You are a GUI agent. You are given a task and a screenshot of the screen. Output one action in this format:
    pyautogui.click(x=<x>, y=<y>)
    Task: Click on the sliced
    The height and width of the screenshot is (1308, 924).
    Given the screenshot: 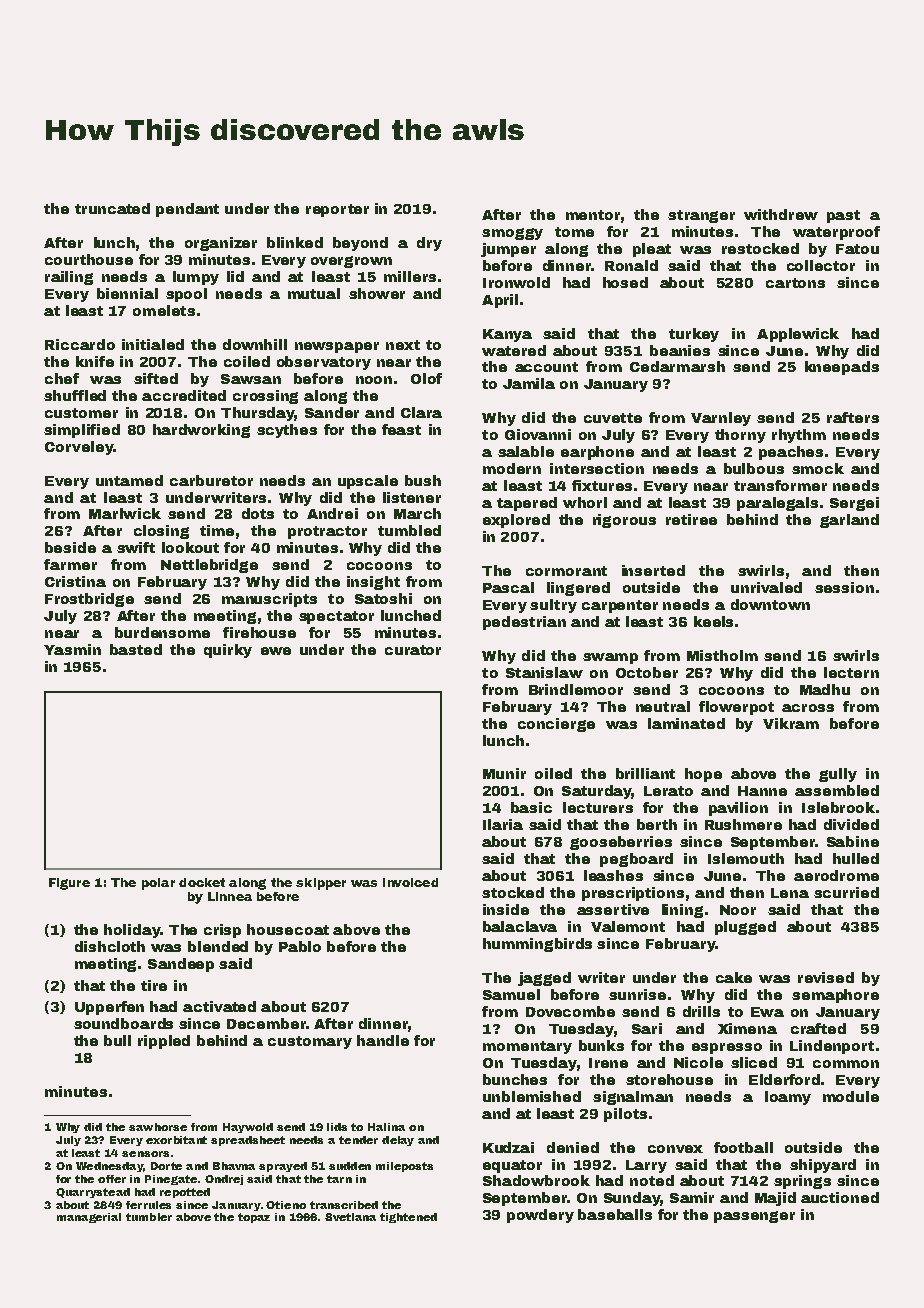 What is the action you would take?
    pyautogui.click(x=754, y=1062)
